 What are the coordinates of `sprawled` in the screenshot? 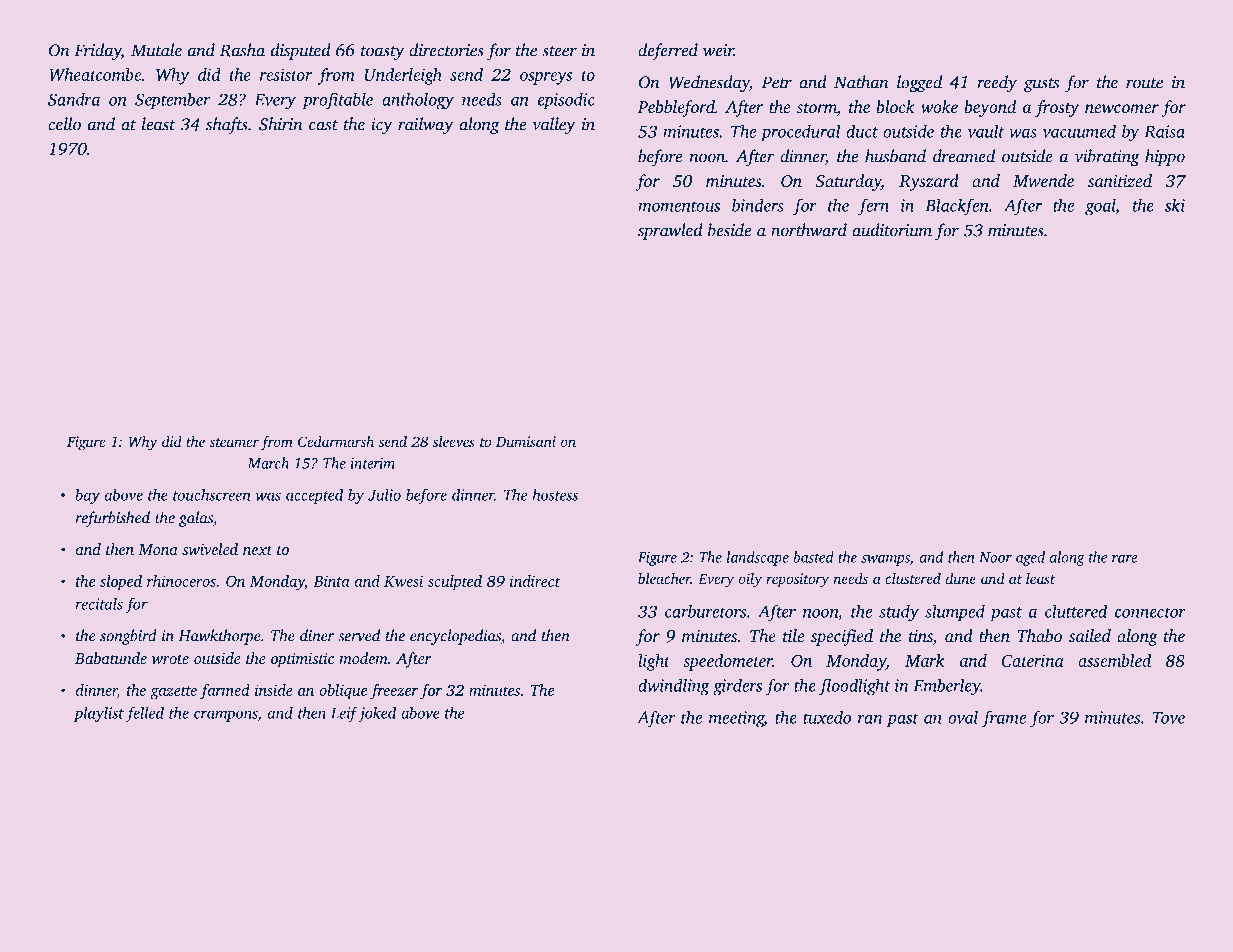 It's located at (670, 231).
